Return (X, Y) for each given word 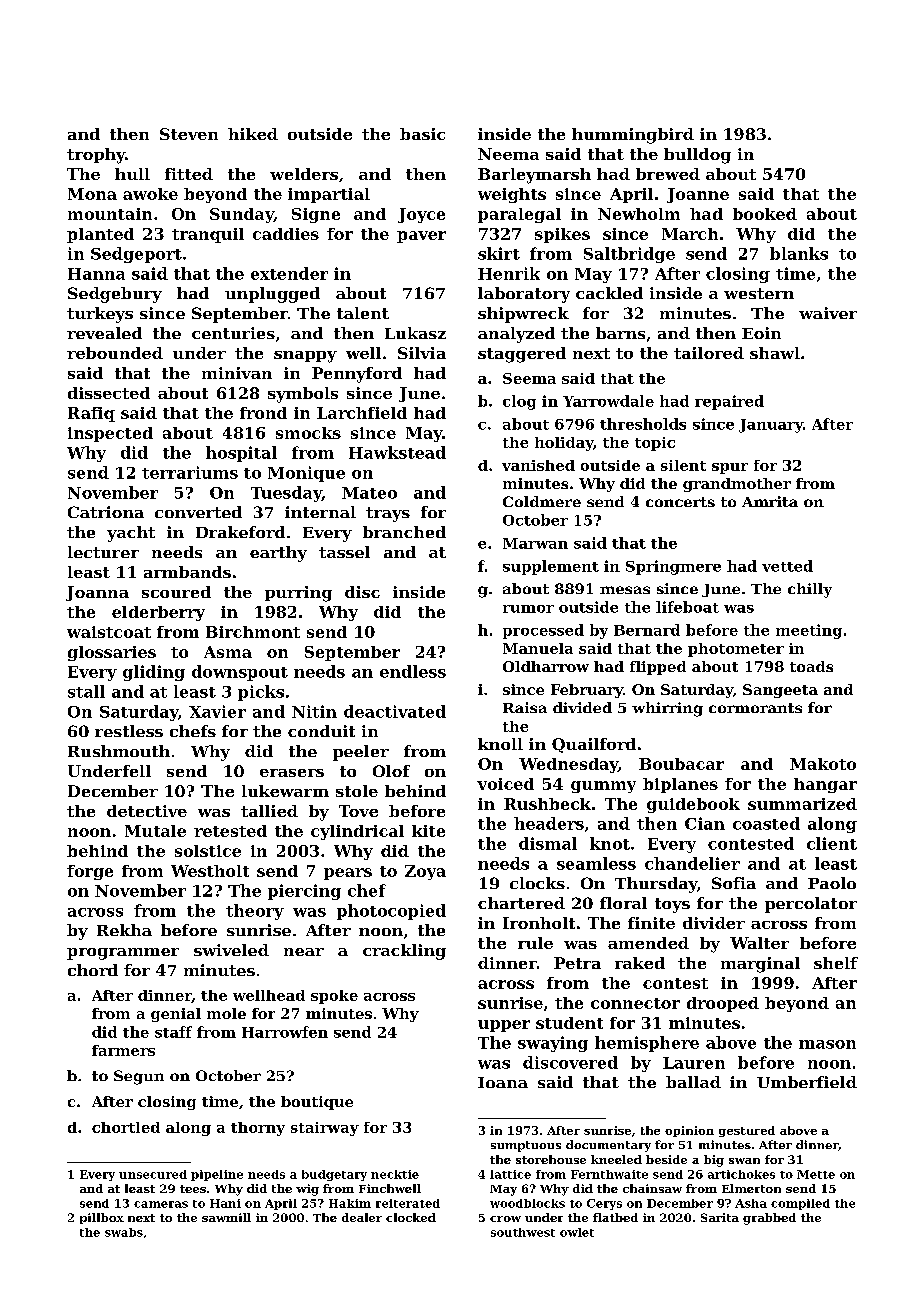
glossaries (112, 653)
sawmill (226, 1217)
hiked (253, 134)
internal (320, 512)
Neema (508, 154)
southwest (523, 1232)
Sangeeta (780, 691)
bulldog (697, 156)
